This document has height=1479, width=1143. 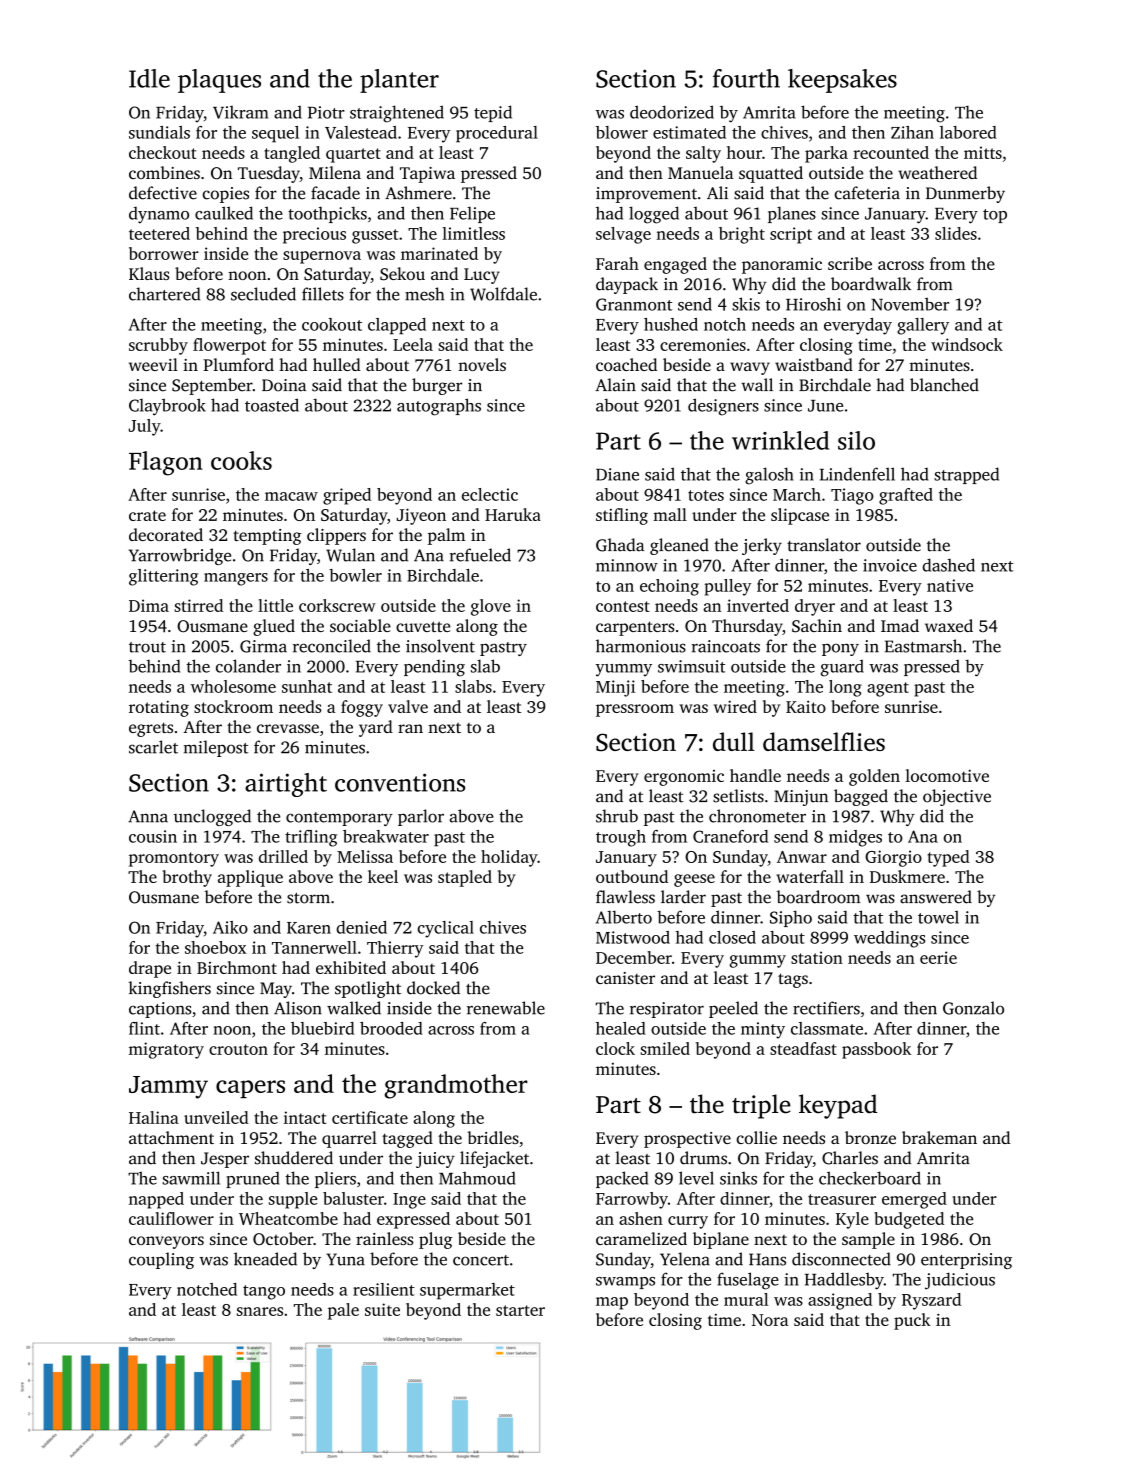 I want to click on invoice, so click(x=890, y=565).
